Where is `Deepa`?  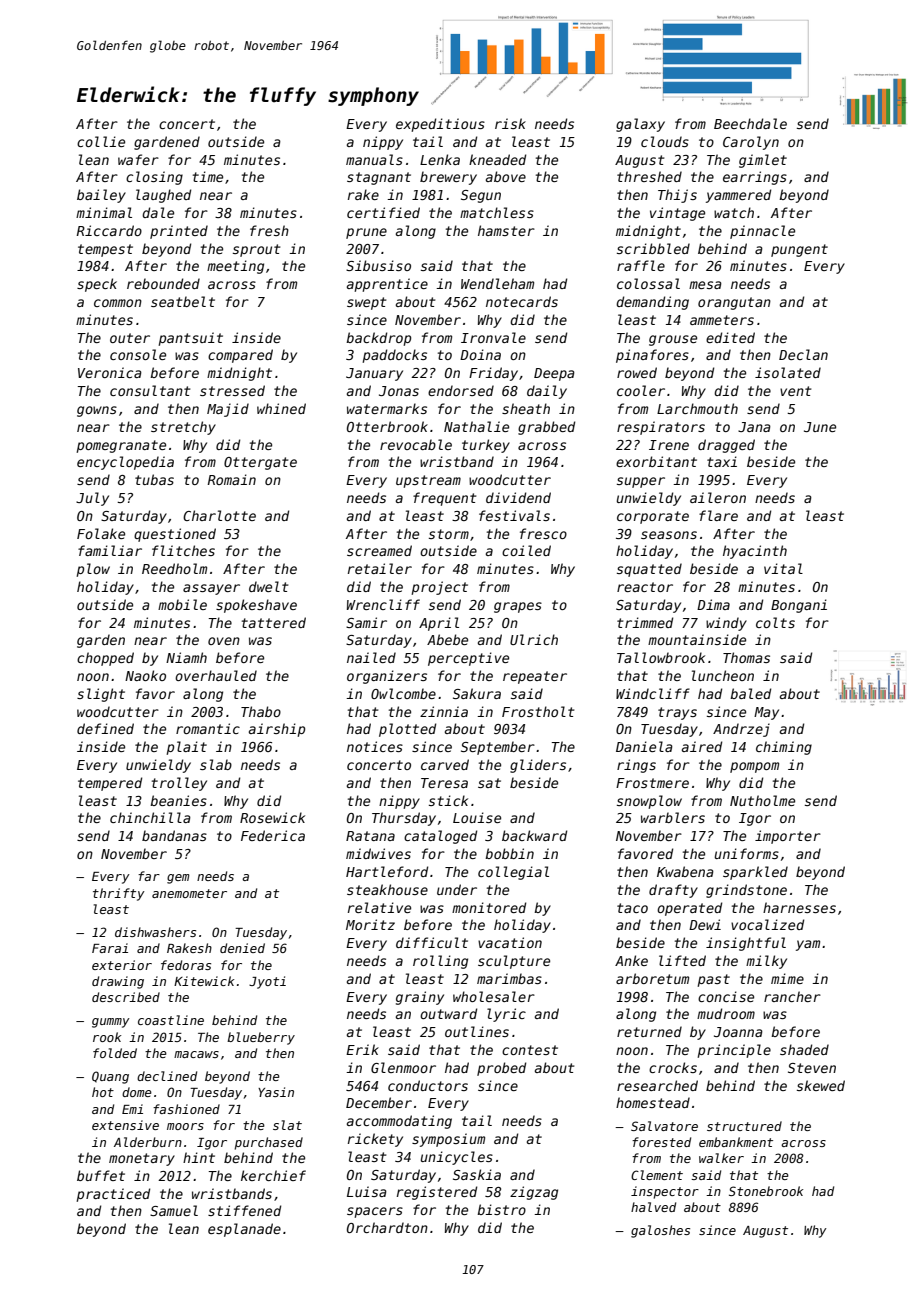 Deepa is located at coordinates (554, 374).
